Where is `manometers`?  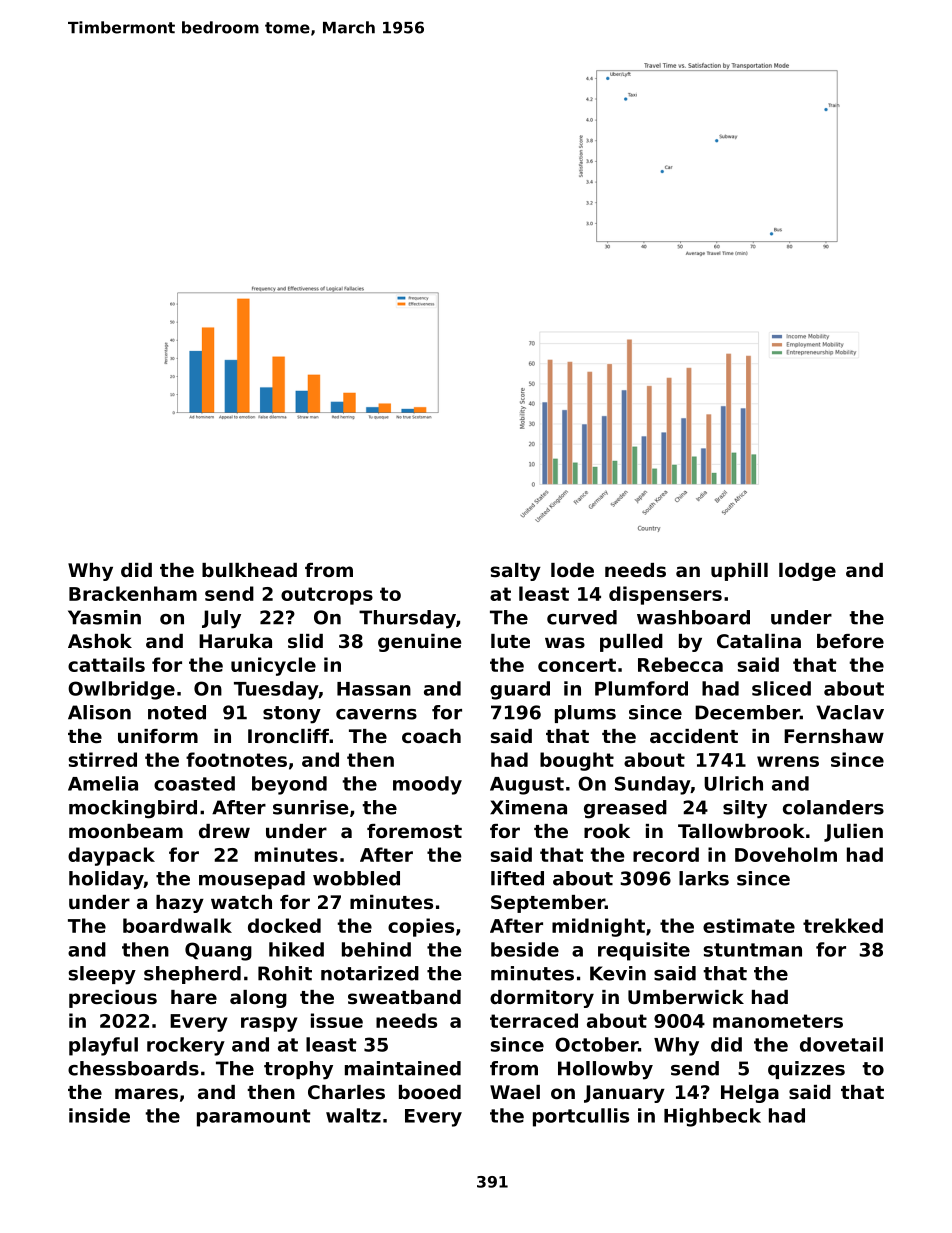
manometers is located at coordinates (778, 1021).
